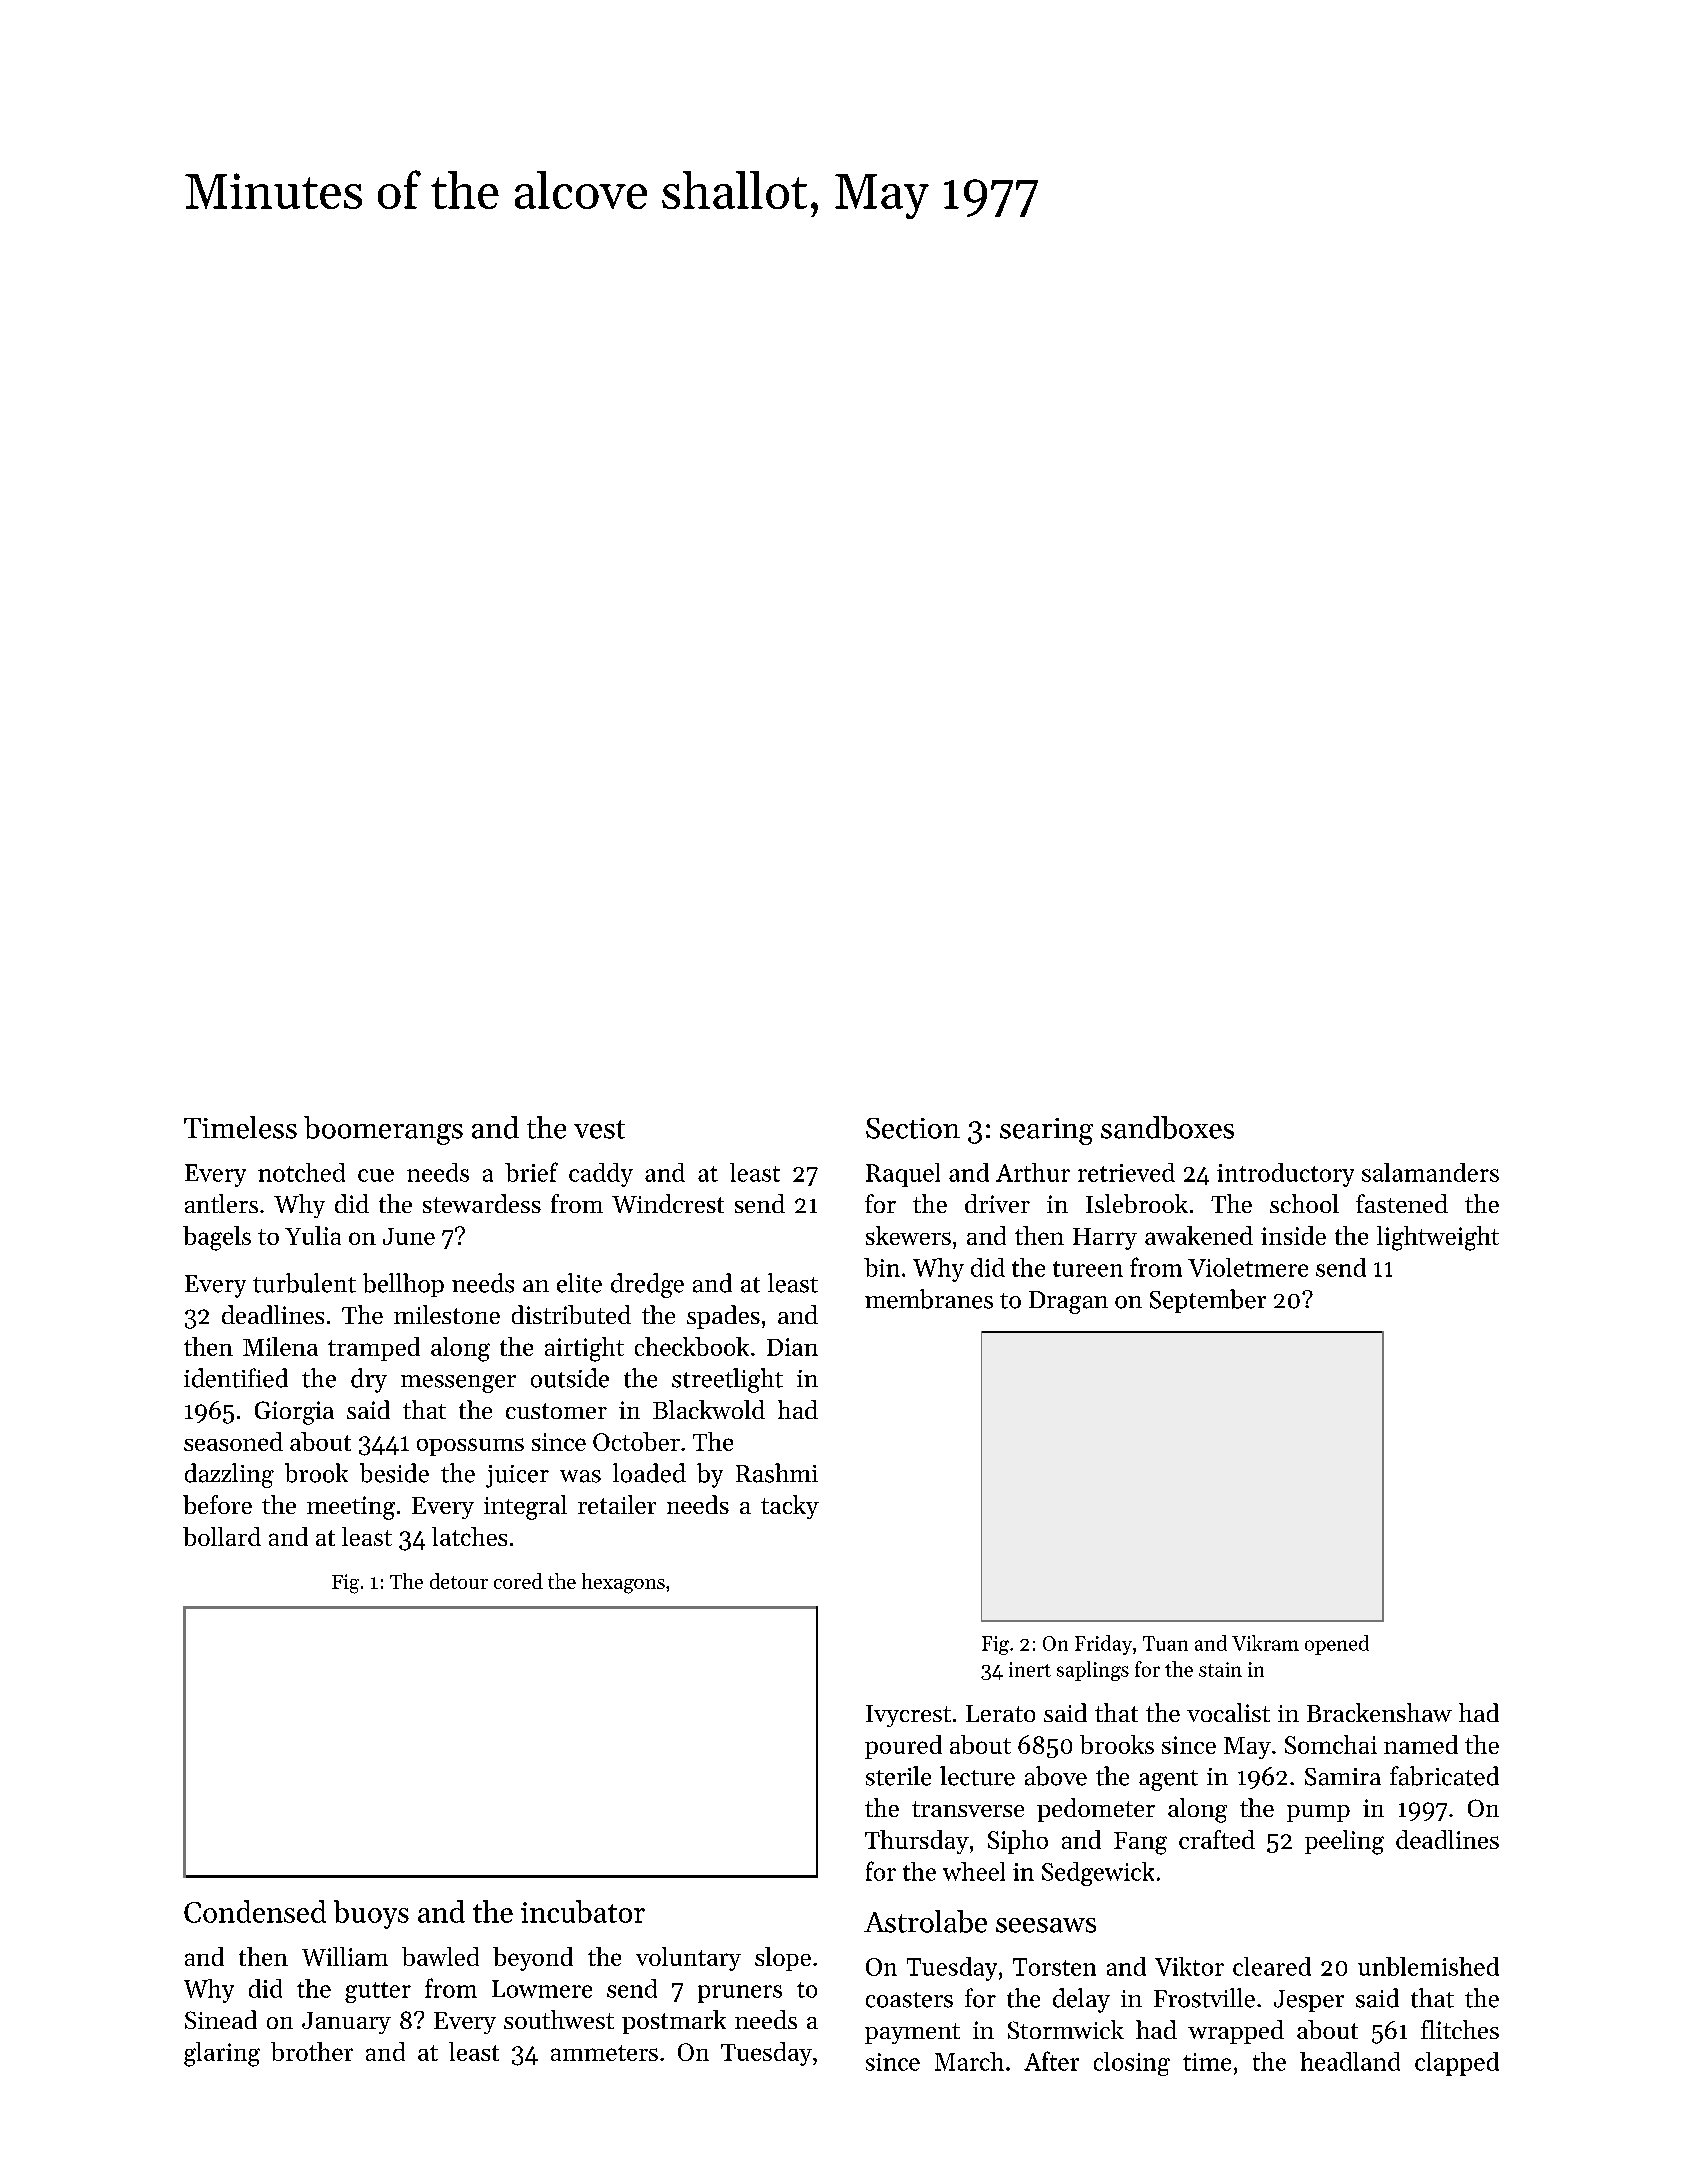  I want to click on Condensed, so click(255, 1911).
